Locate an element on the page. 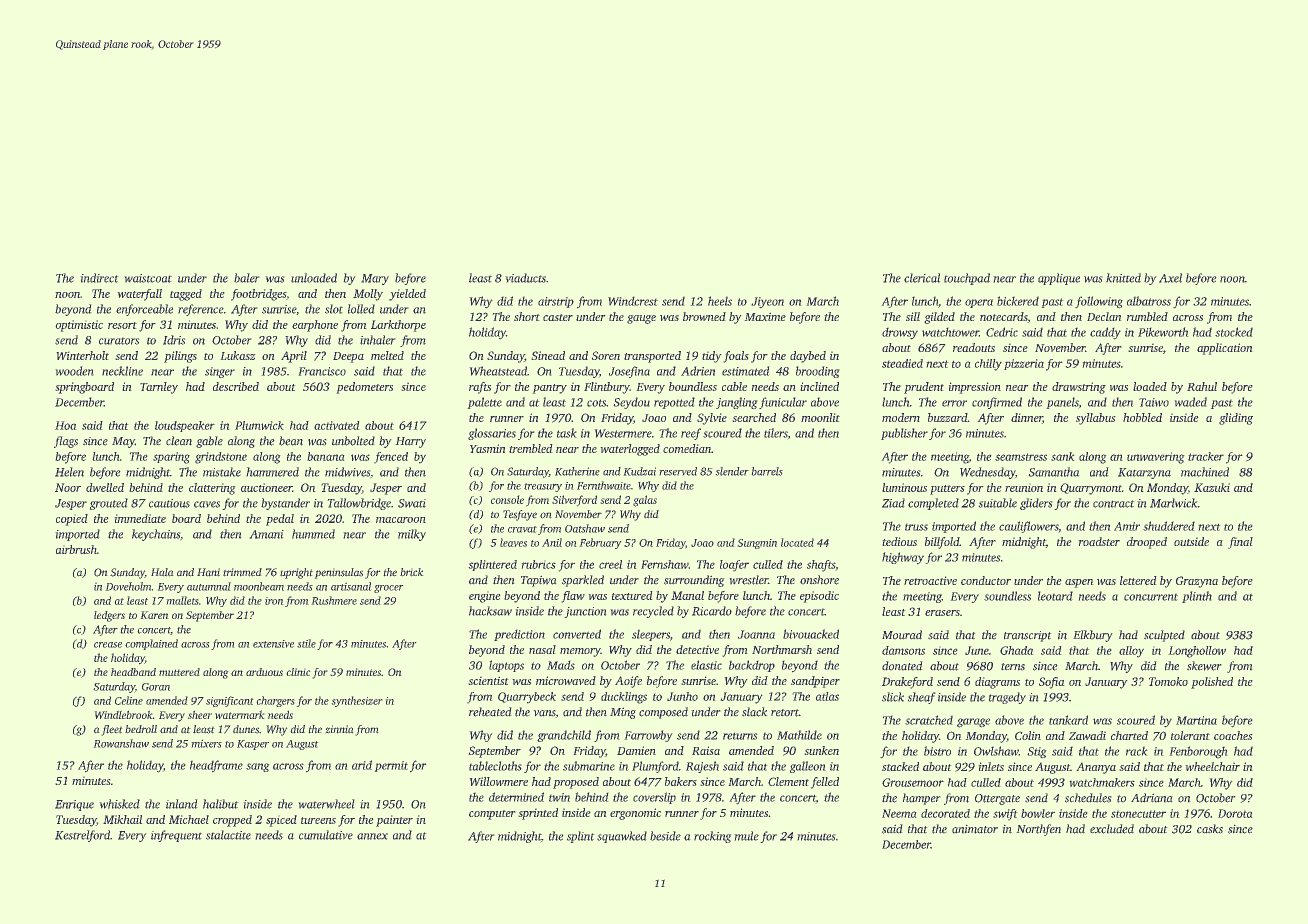 This page has height=924, width=1308. viaducts is located at coordinates (526, 278).
